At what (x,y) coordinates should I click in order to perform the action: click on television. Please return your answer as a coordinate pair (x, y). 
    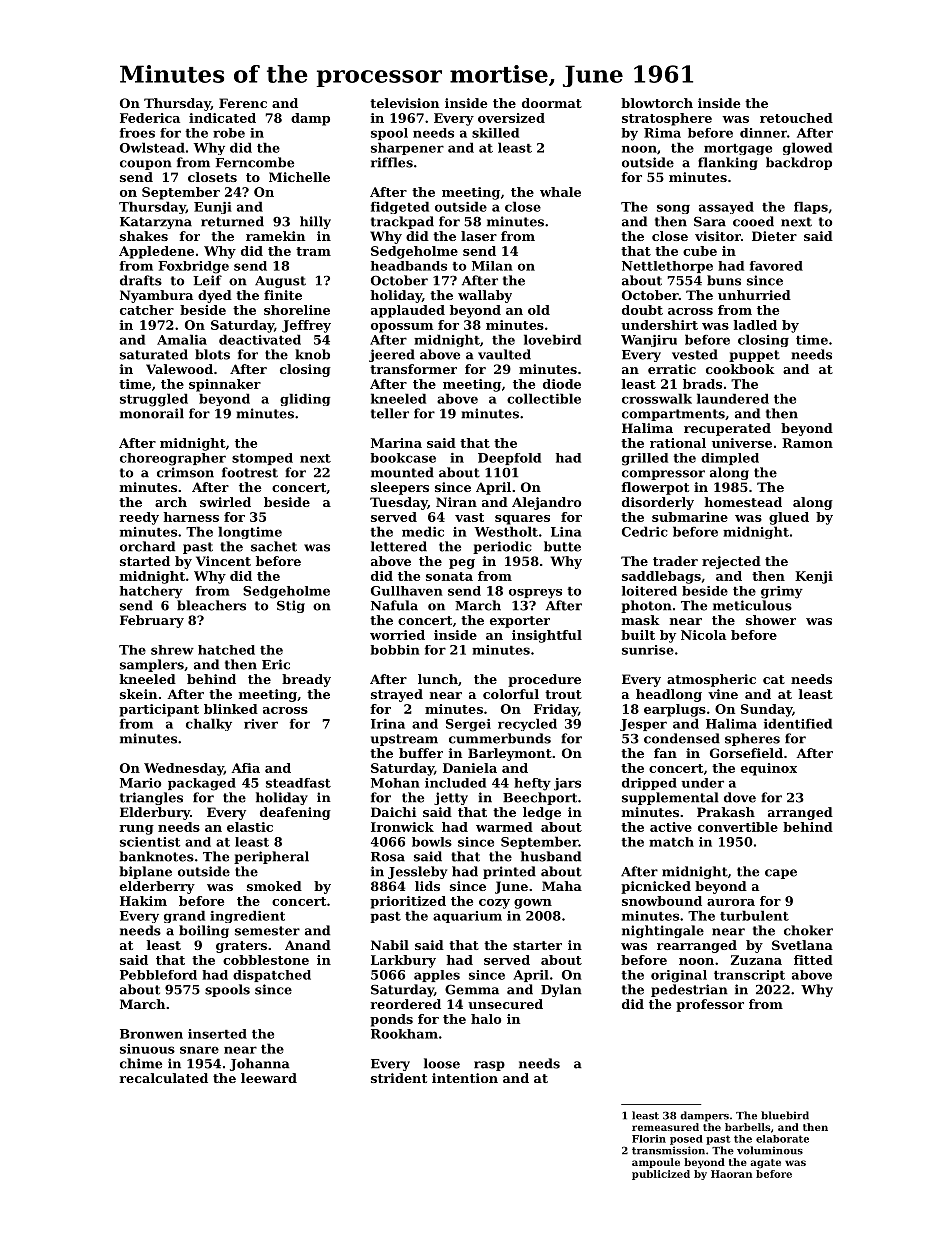
    Looking at the image, I should click on (404, 103).
